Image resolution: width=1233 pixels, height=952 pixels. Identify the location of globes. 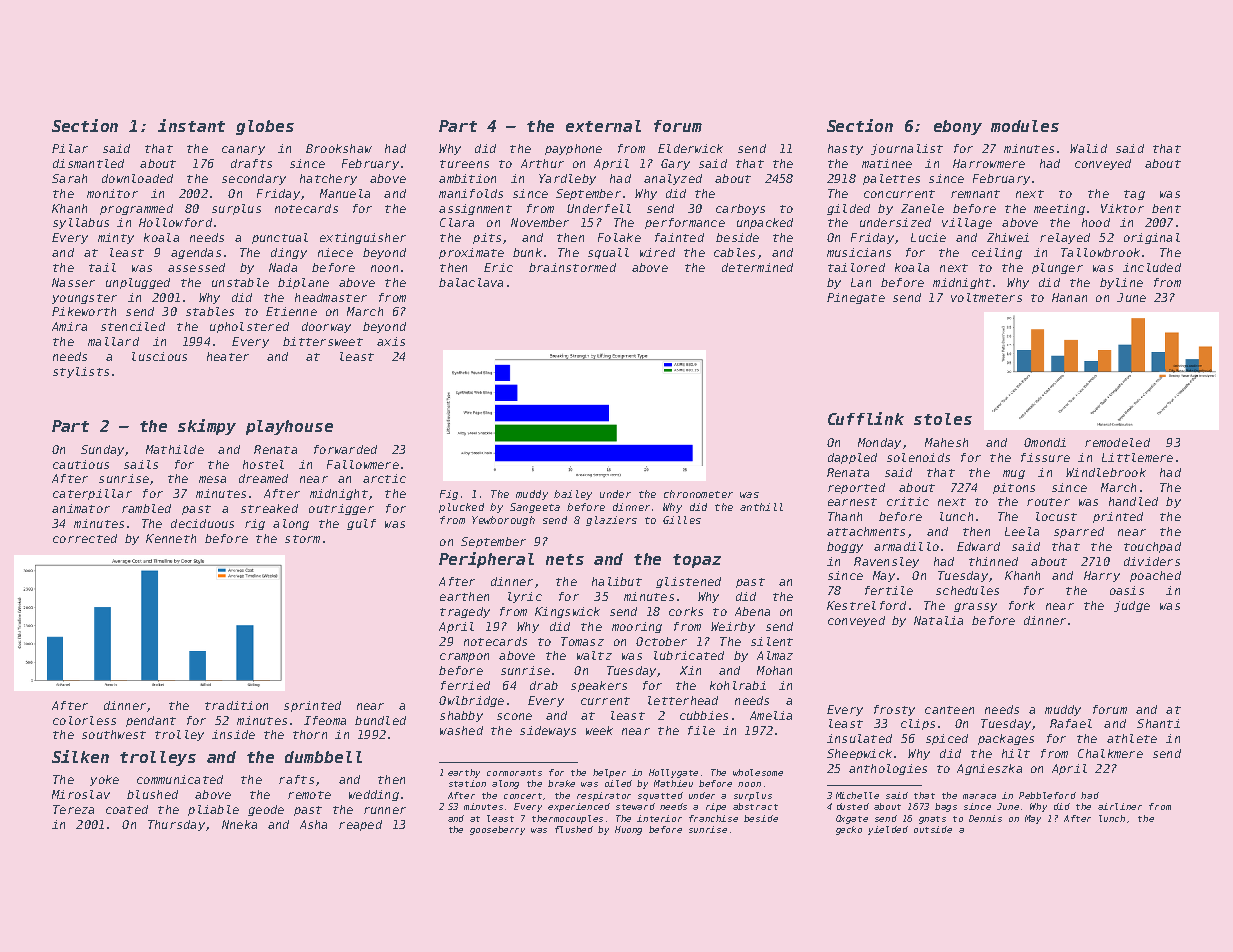
(265, 127).
